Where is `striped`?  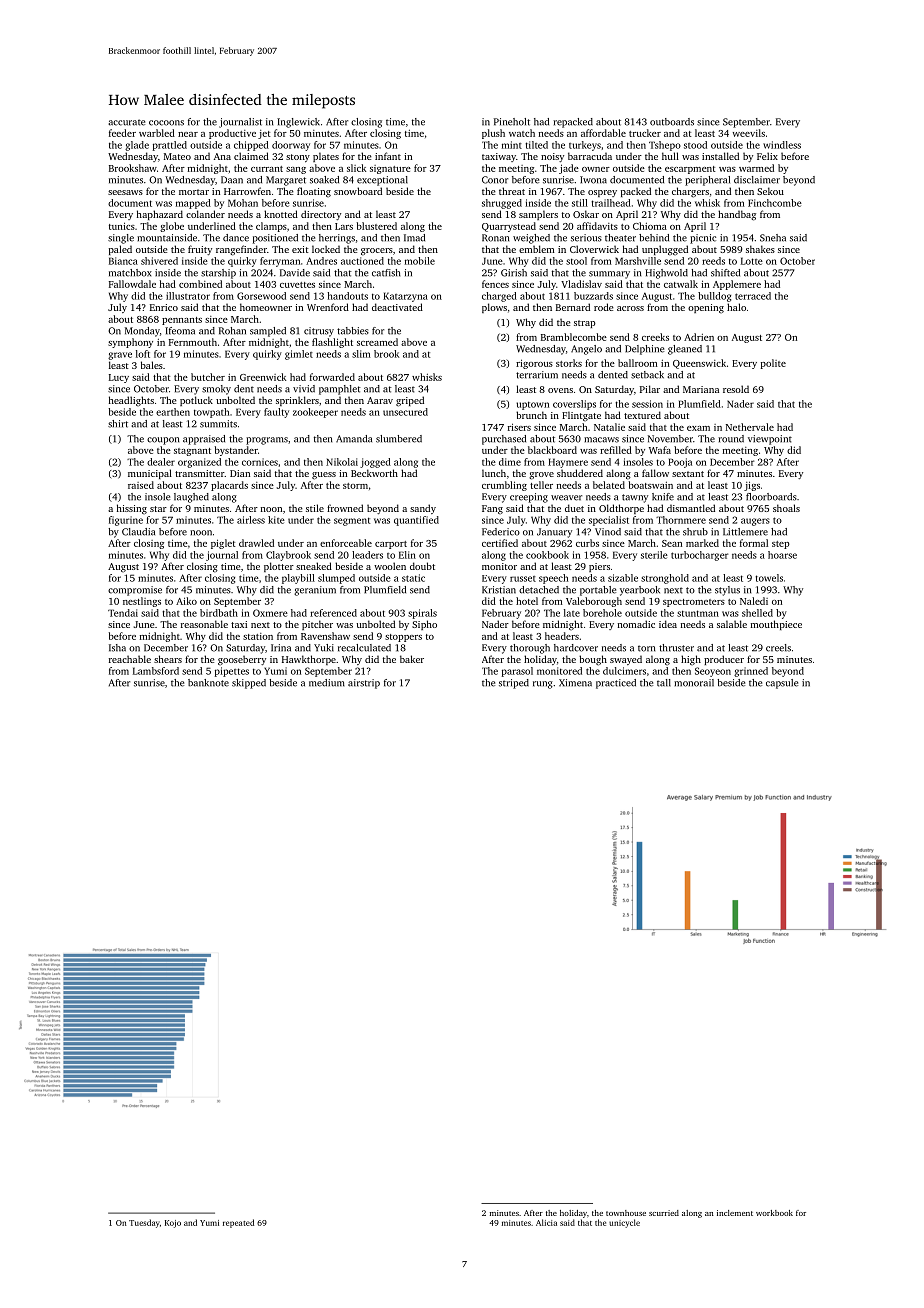
striped is located at coordinates (514, 684).
